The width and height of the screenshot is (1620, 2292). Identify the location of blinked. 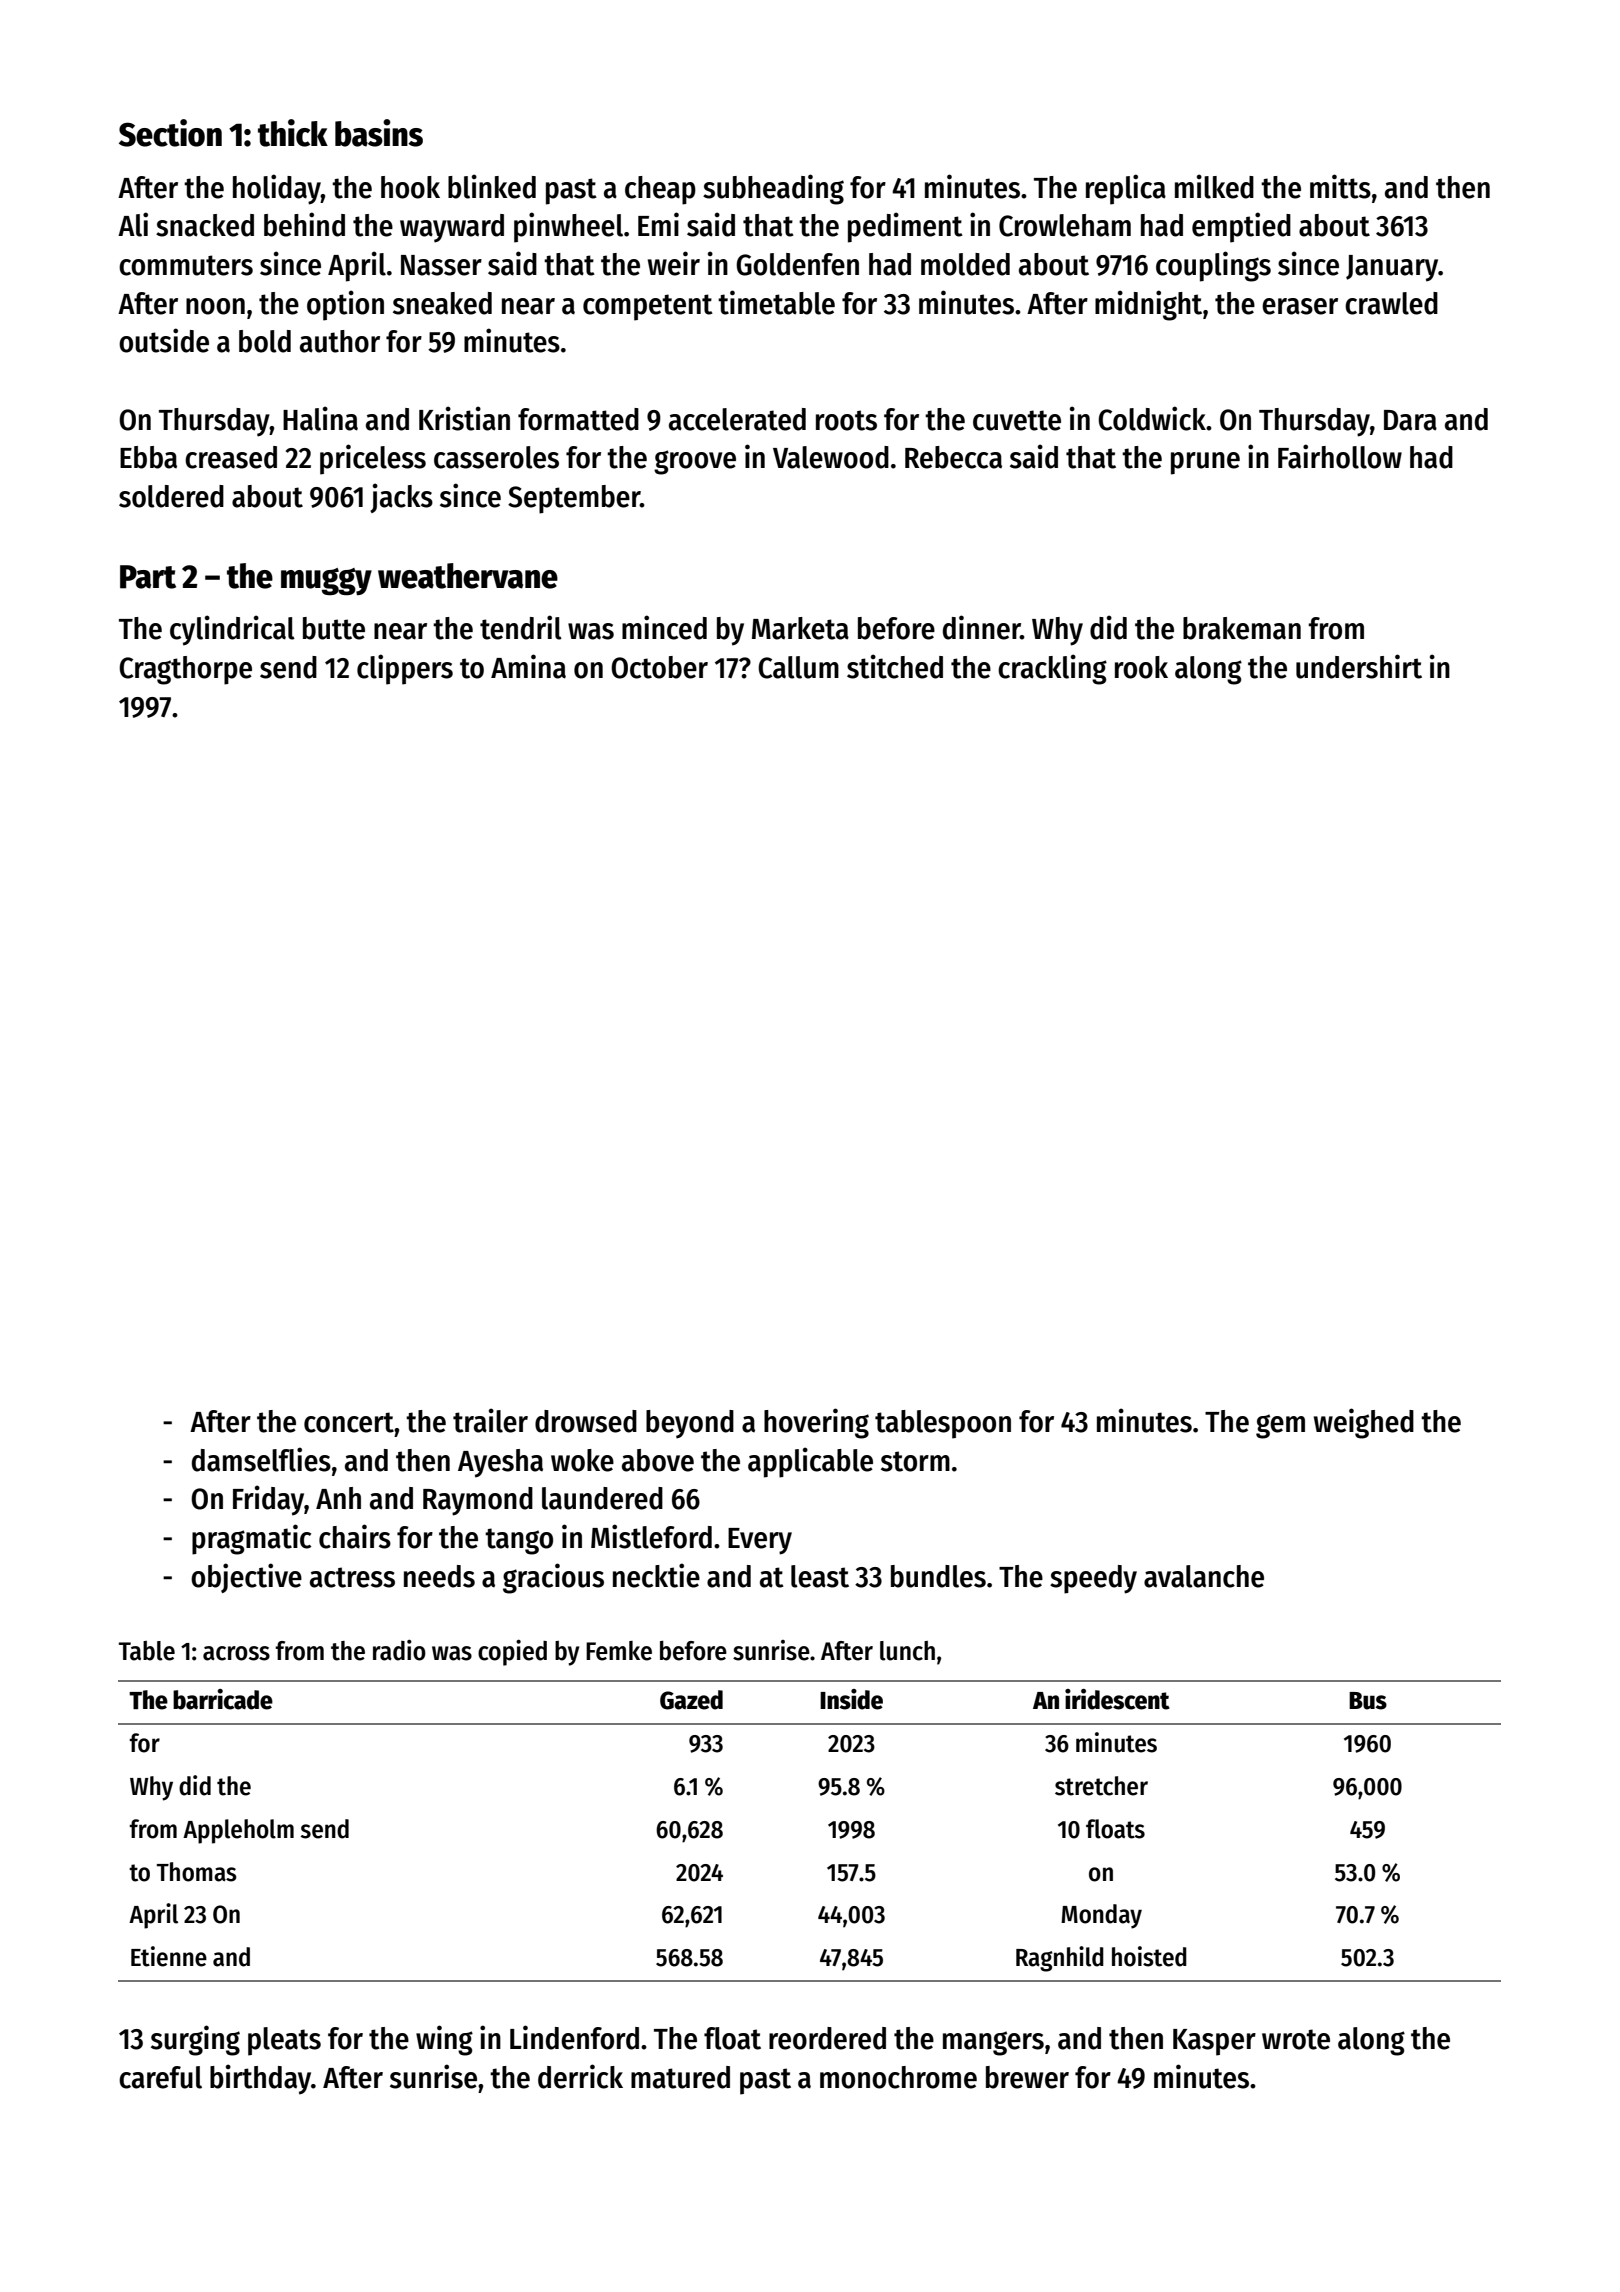
(492, 186).
